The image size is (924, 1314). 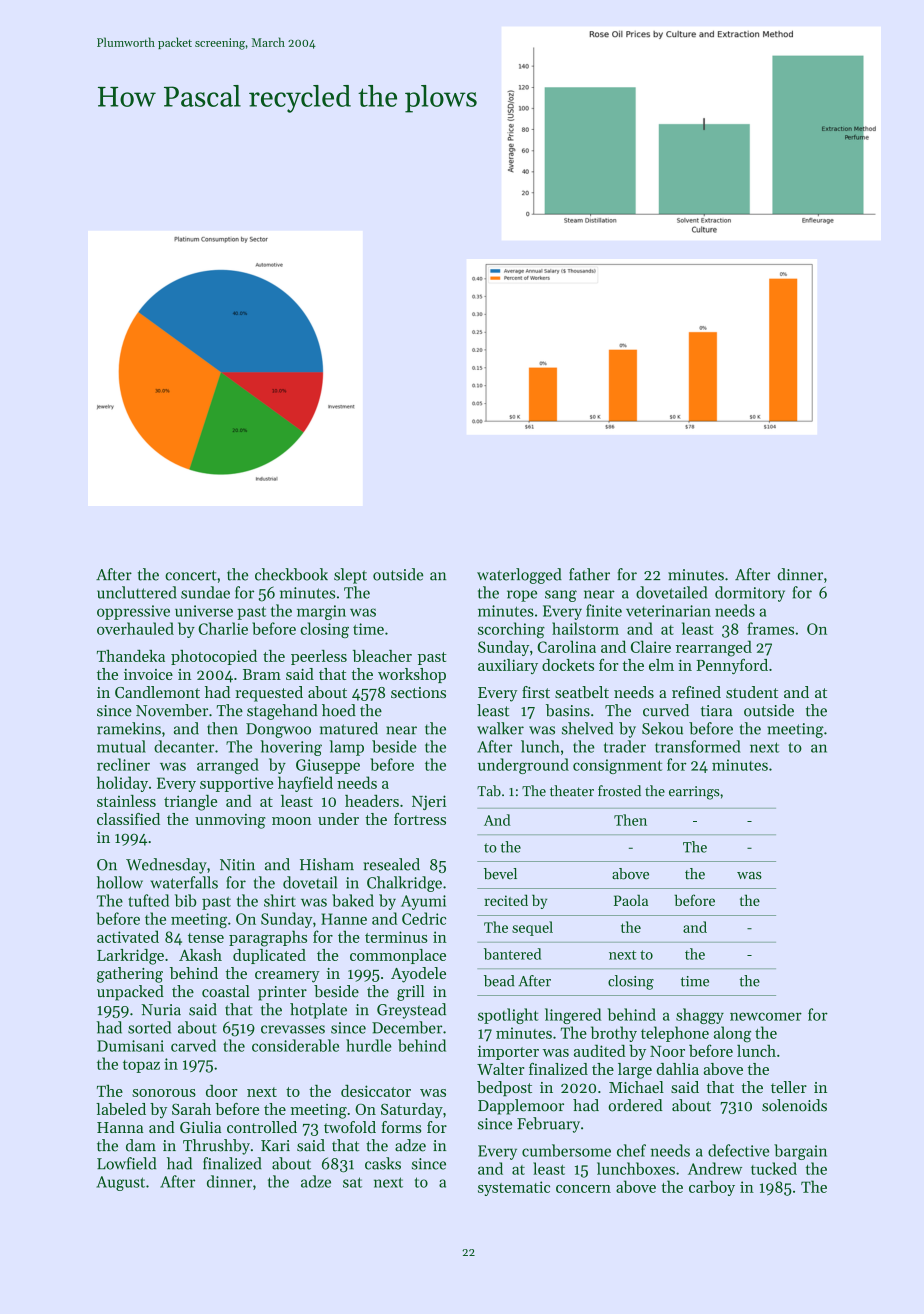 What do you see at coordinates (712, 1188) in the screenshot?
I see `carboy` at bounding box center [712, 1188].
